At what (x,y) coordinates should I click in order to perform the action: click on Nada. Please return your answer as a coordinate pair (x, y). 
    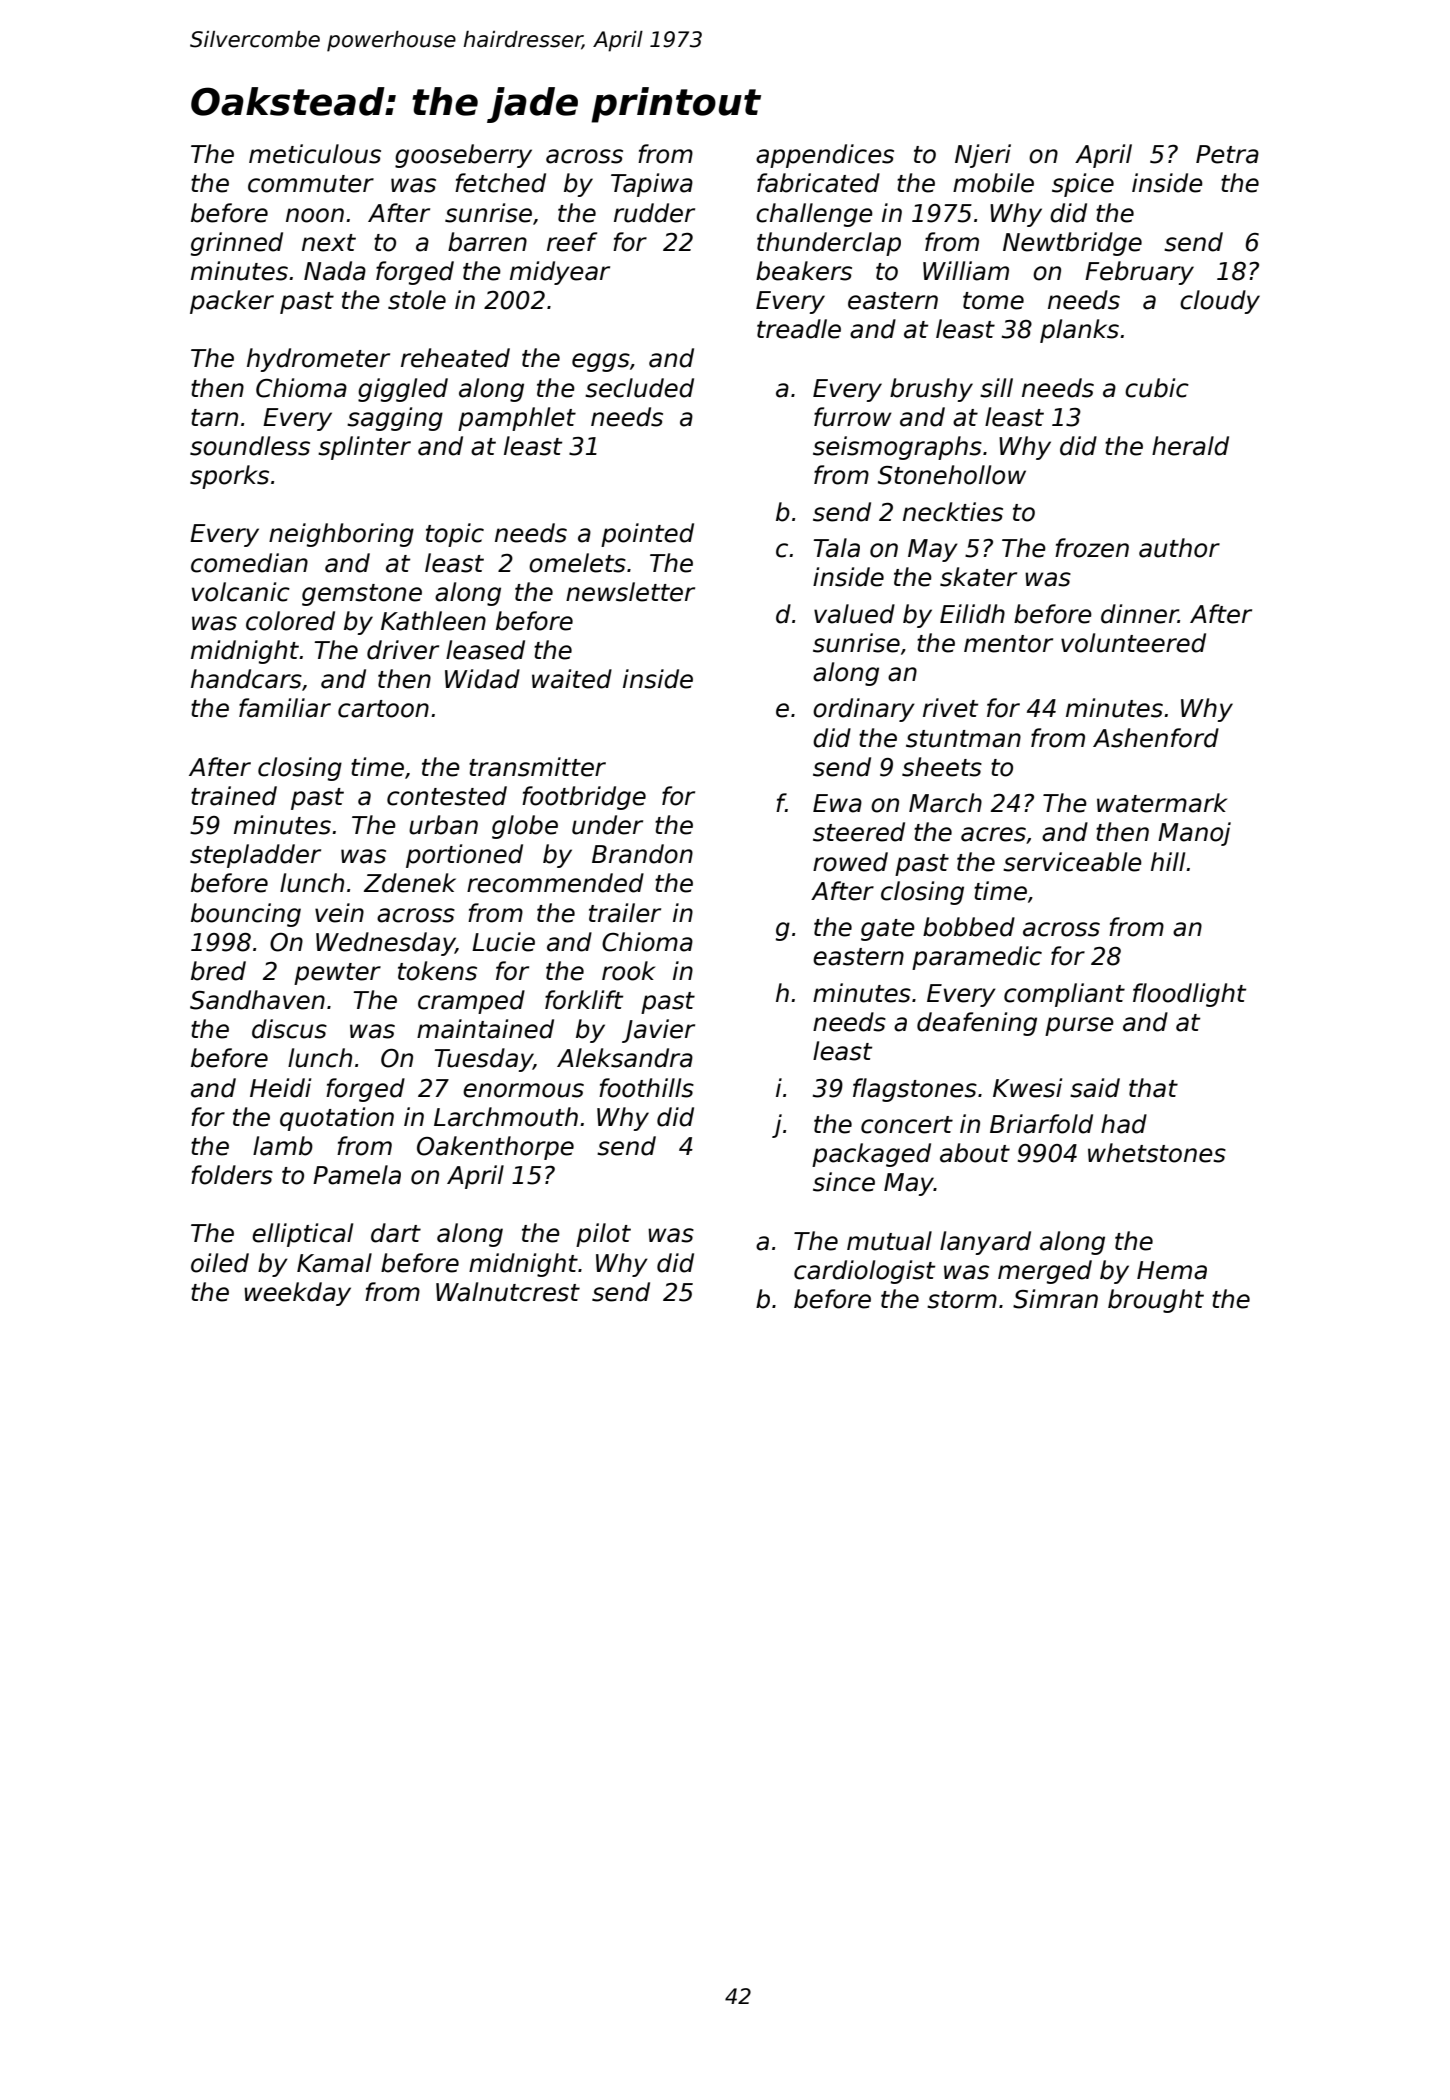
    Looking at the image, I should click on (335, 271).
